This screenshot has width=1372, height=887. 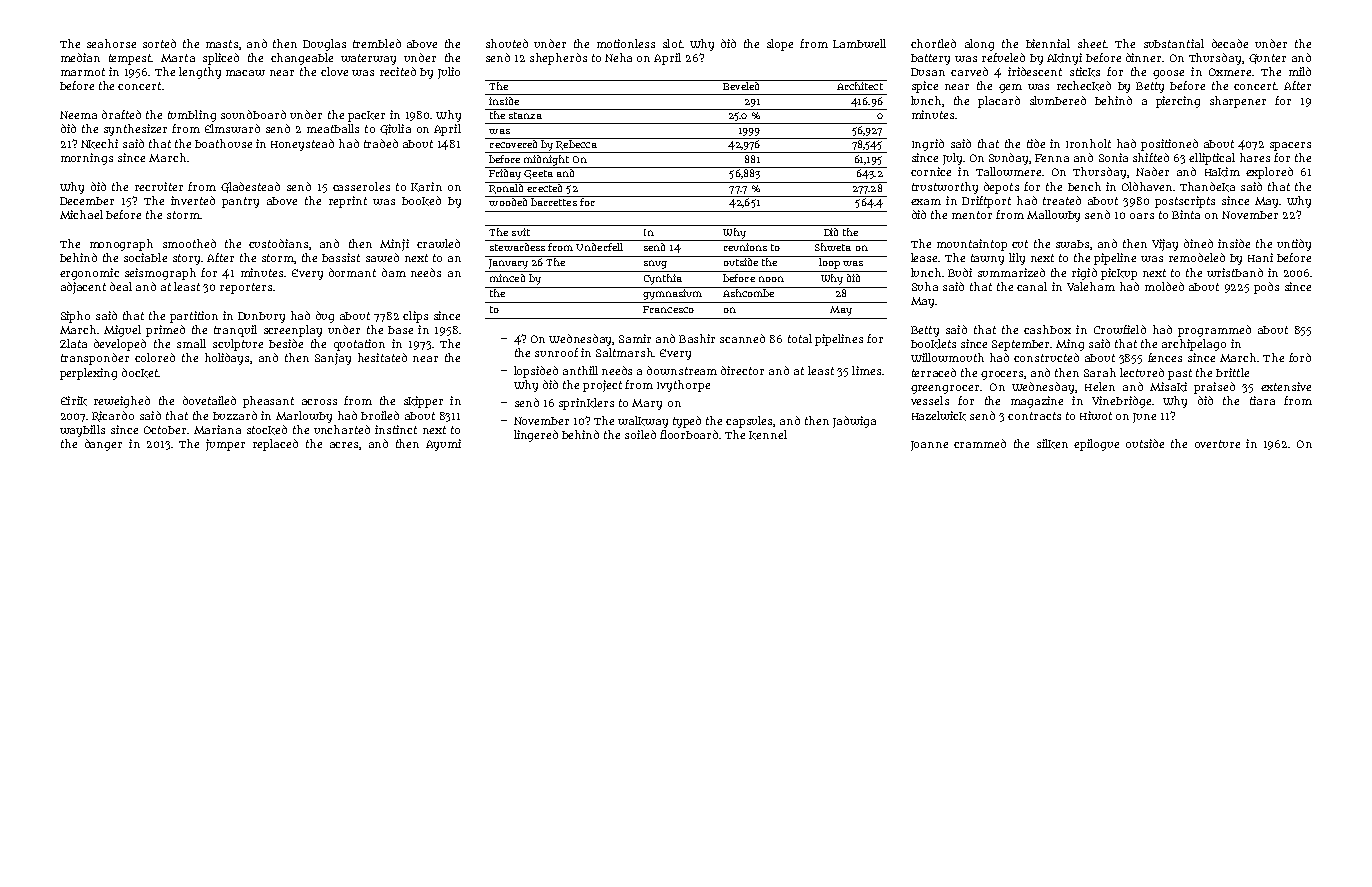 What do you see at coordinates (682, 370) in the screenshot?
I see `downstream` at bounding box center [682, 370].
